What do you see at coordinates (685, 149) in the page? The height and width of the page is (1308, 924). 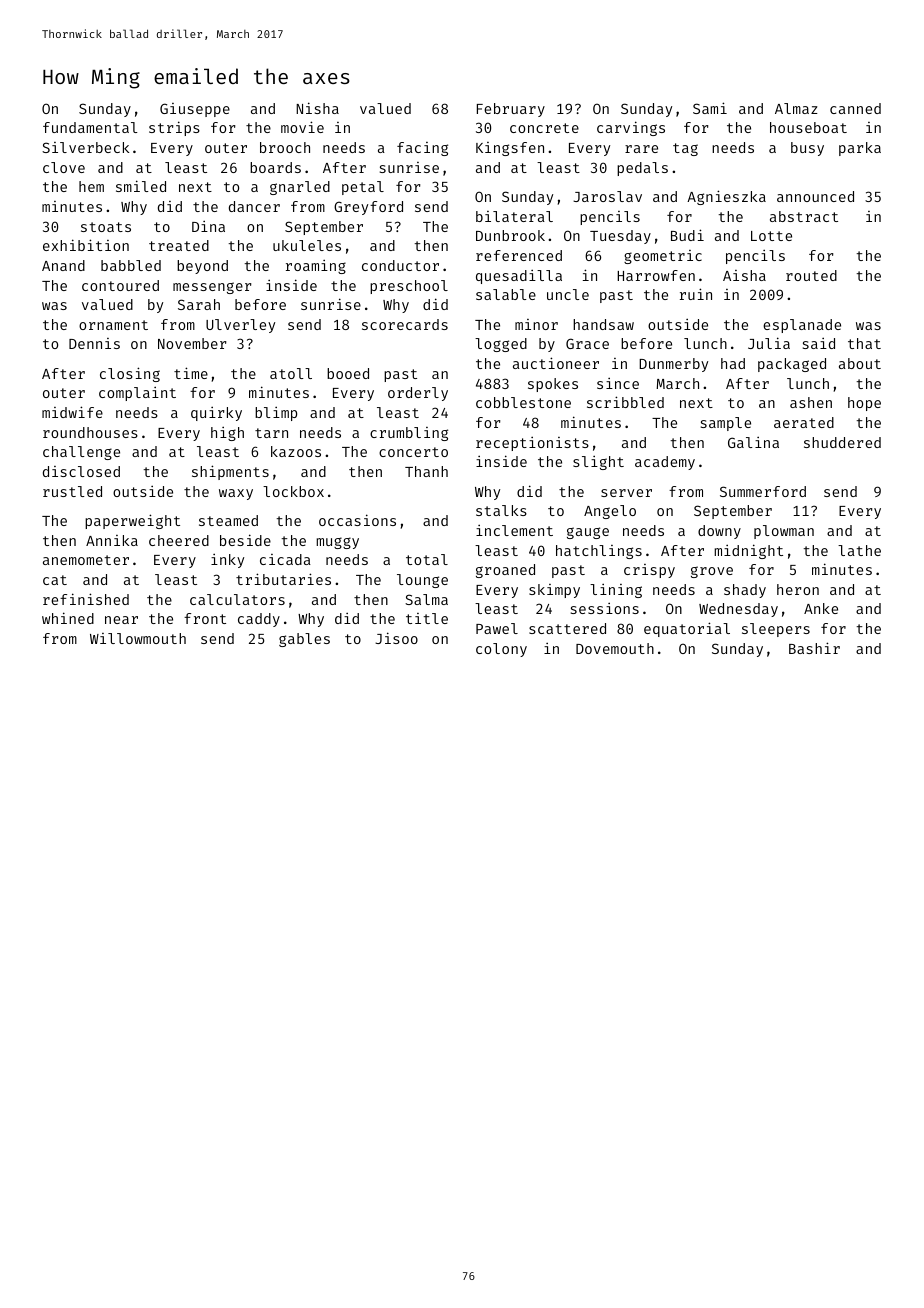 I see `tag` at bounding box center [685, 149].
